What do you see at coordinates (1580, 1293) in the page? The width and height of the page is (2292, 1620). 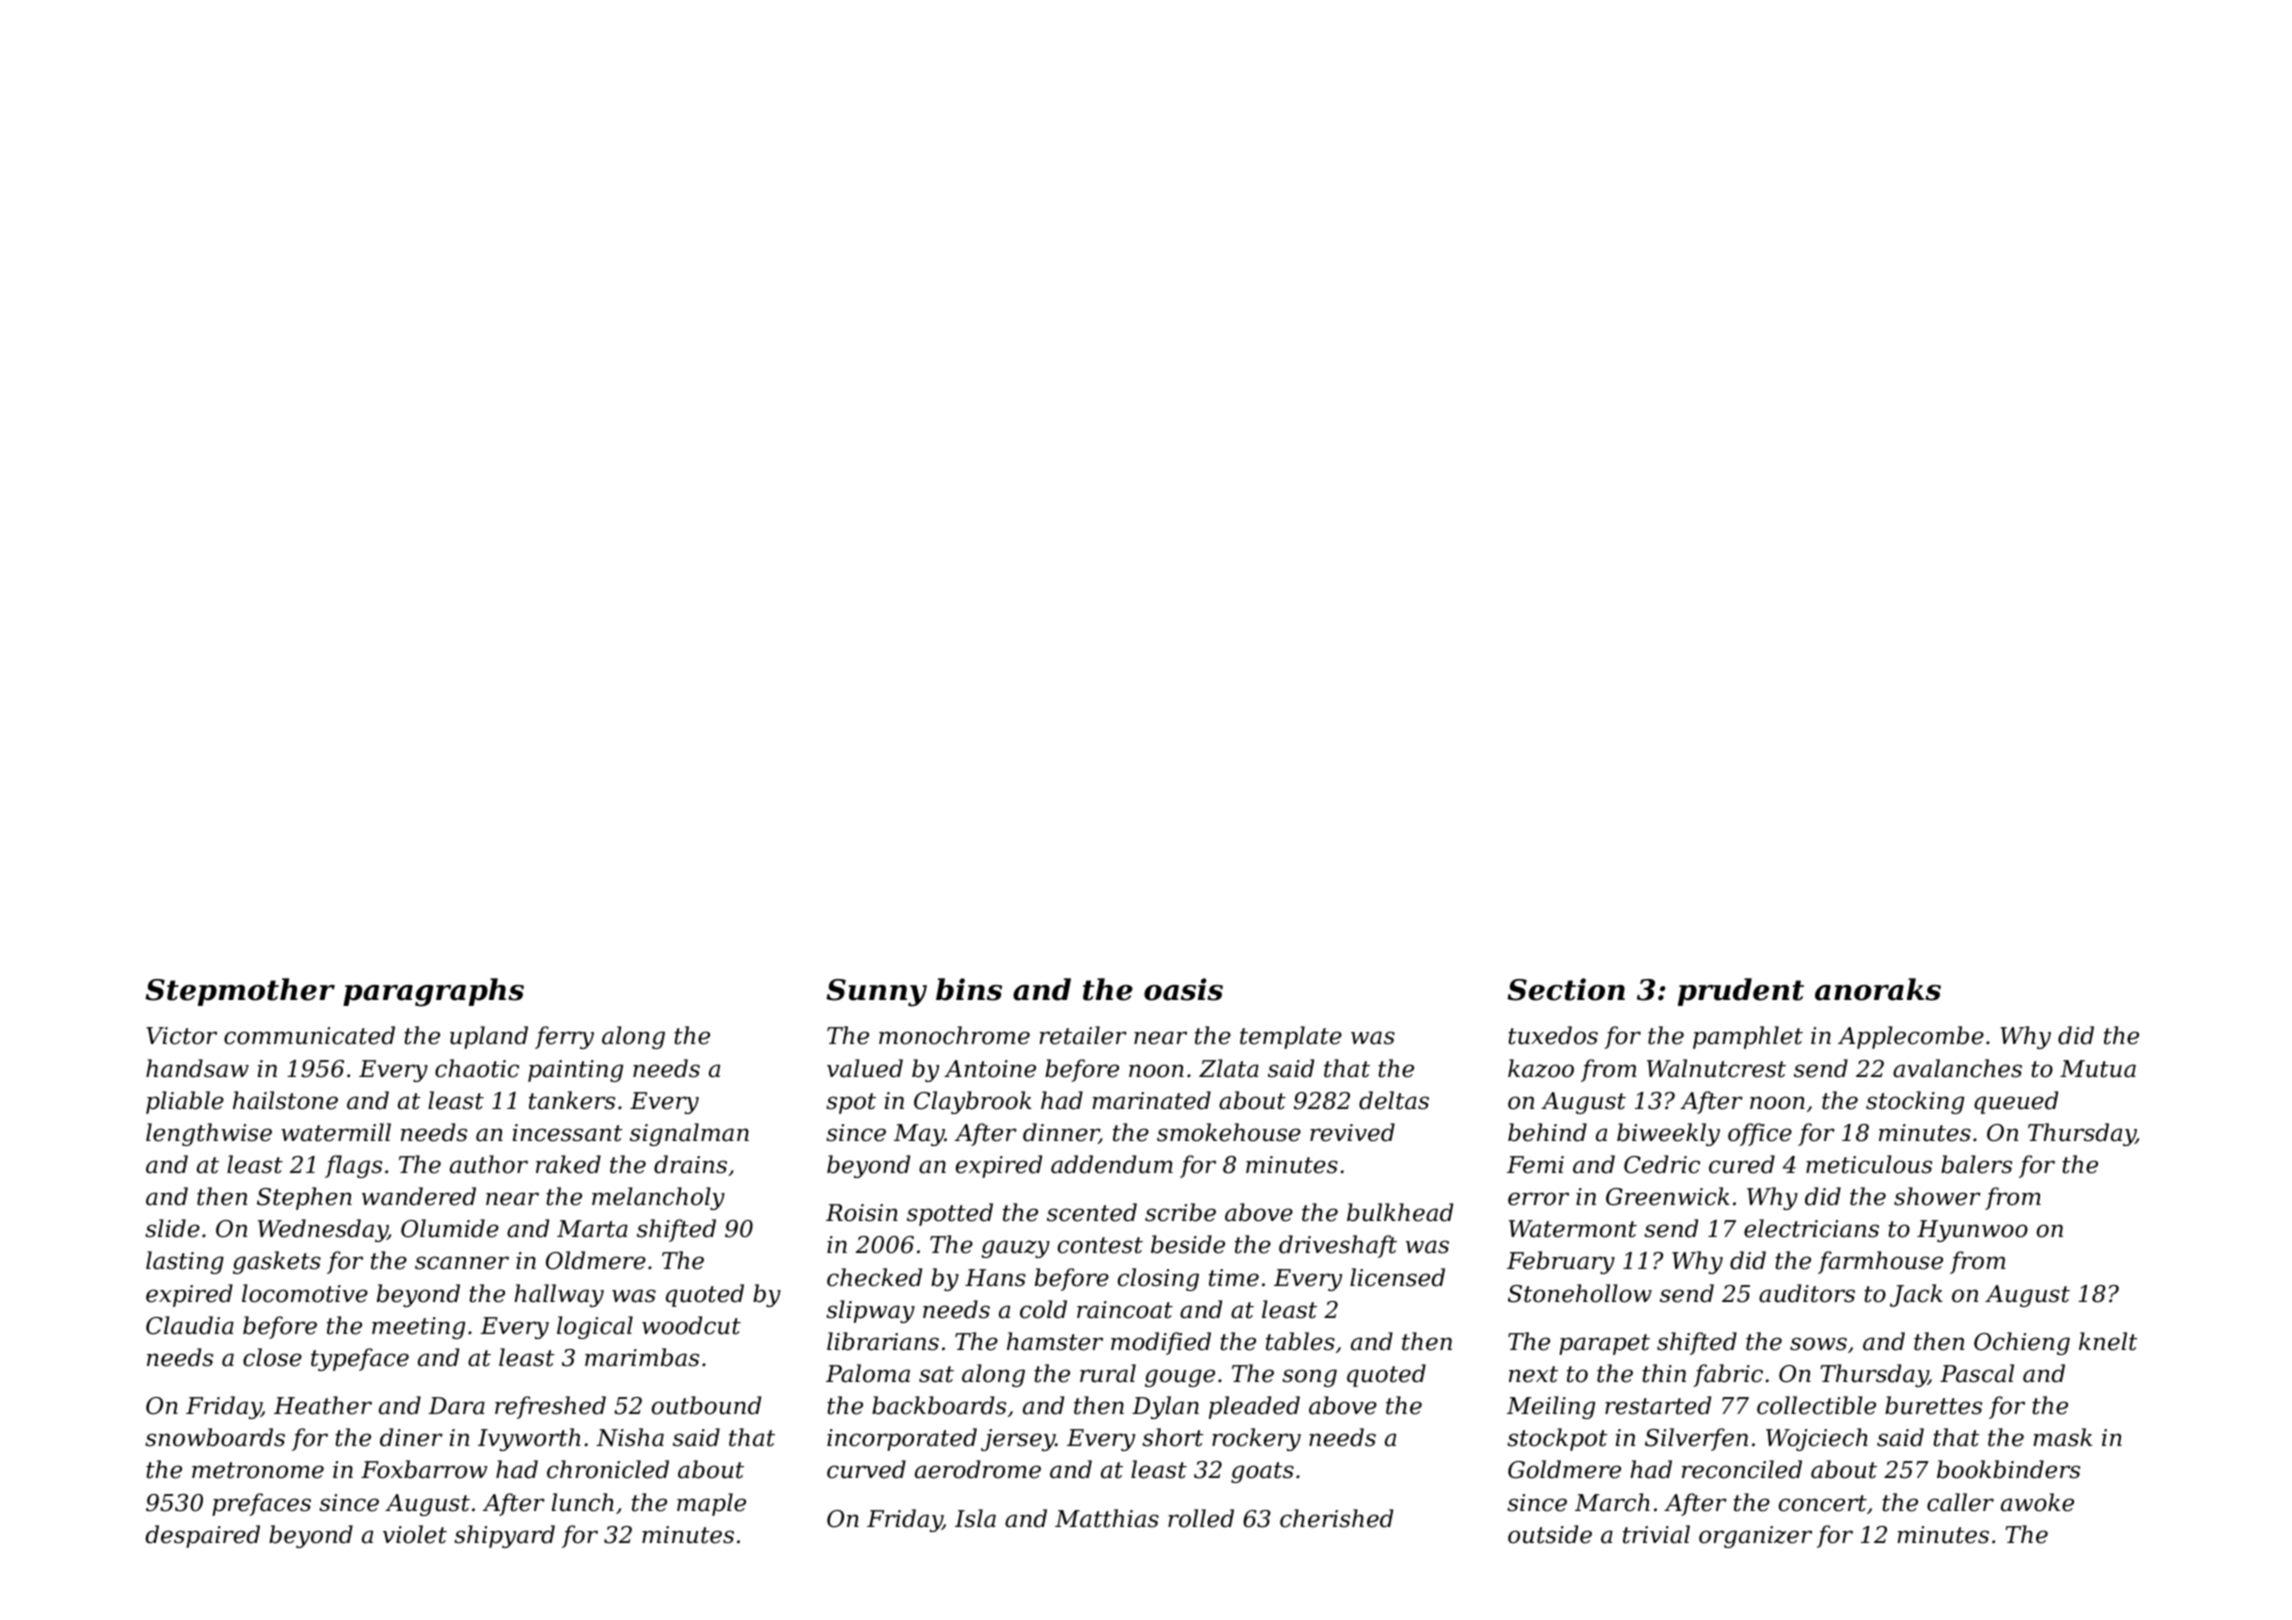 I see `Stonehollow` at bounding box center [1580, 1293].
